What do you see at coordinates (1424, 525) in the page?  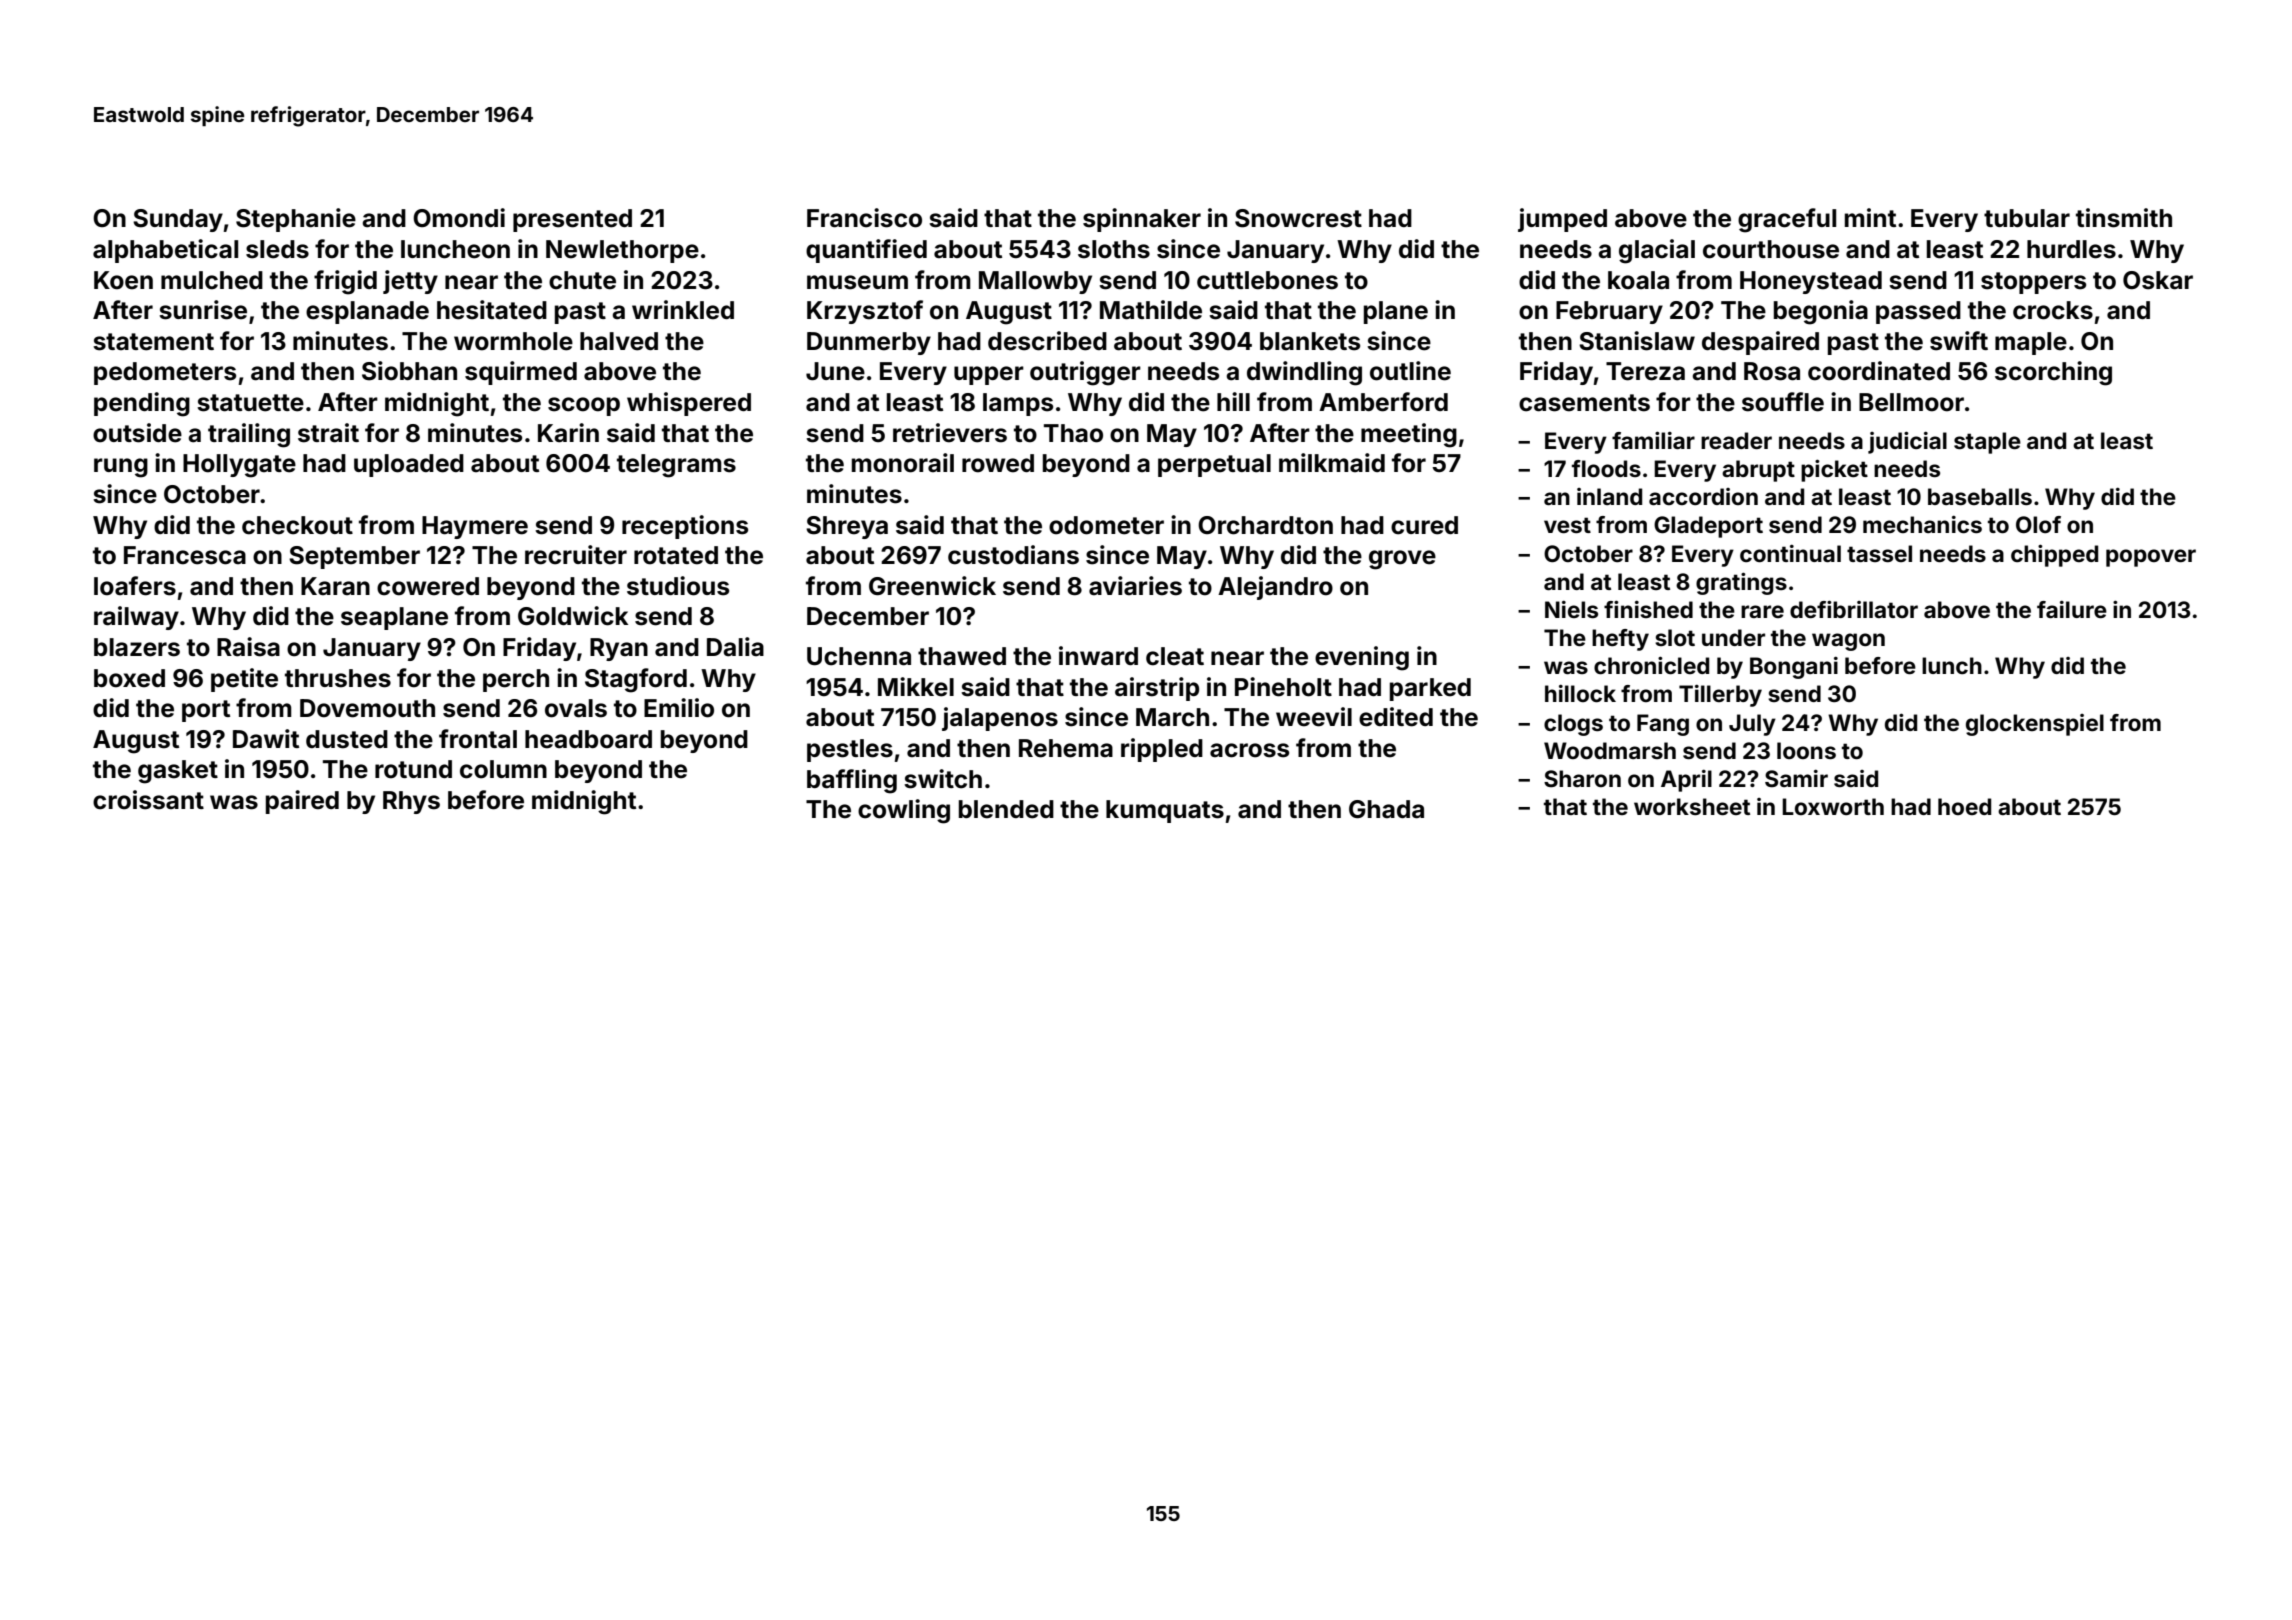 I see `cured` at bounding box center [1424, 525].
